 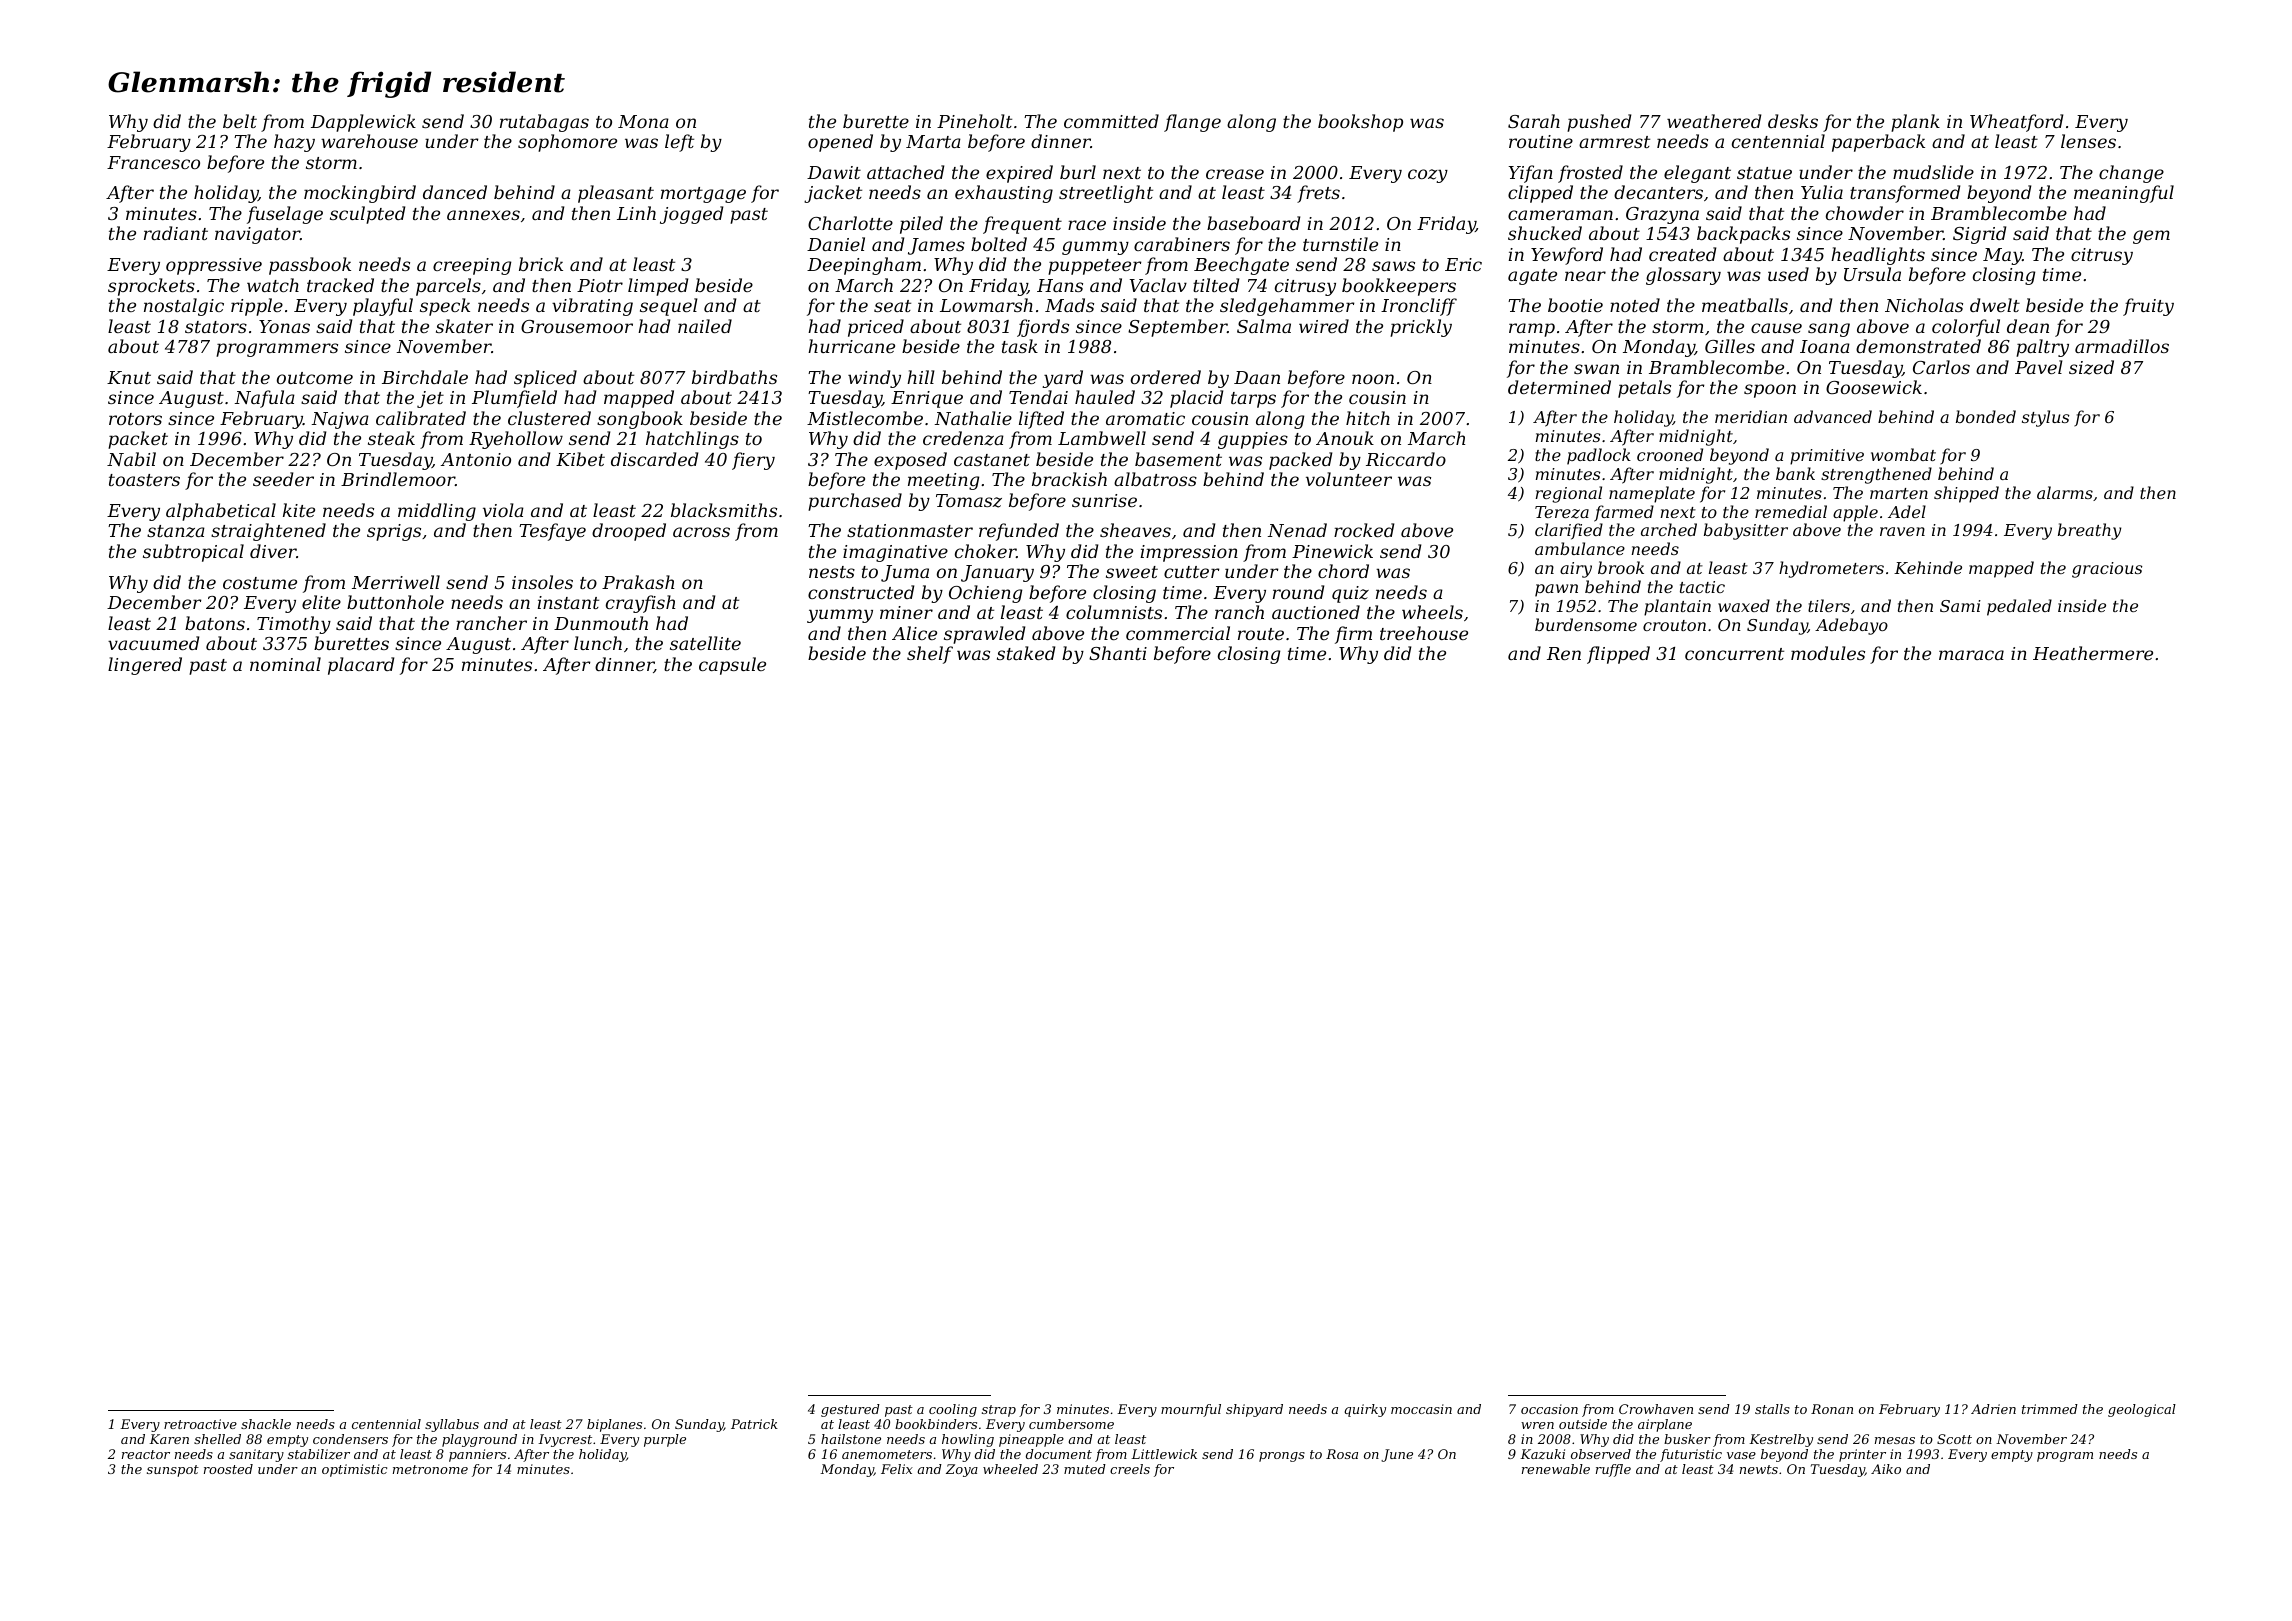 I want to click on maraca, so click(x=1971, y=655).
